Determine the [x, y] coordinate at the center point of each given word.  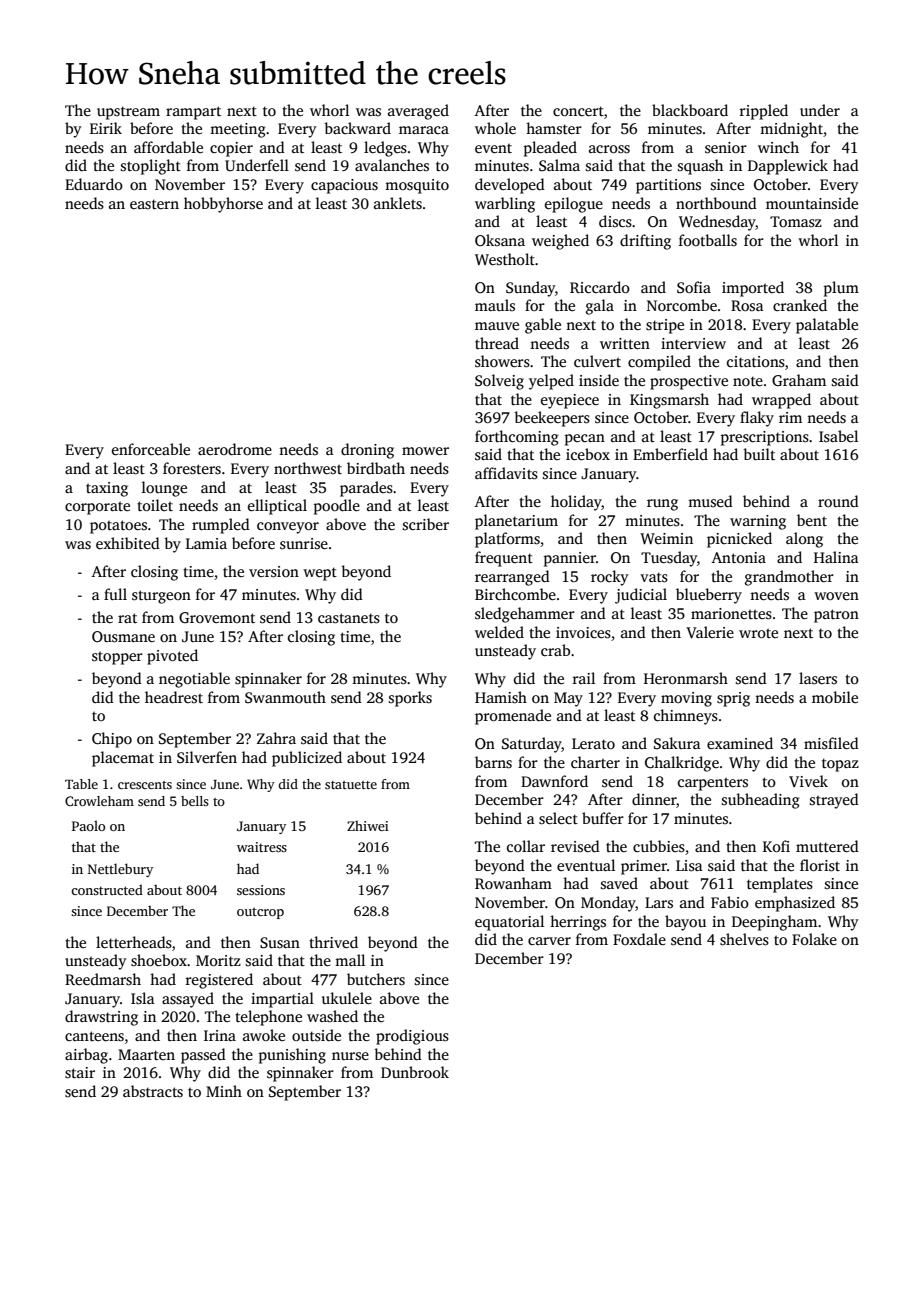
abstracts [153, 1091]
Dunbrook [415, 1072]
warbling [505, 205]
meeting [238, 130]
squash [700, 167]
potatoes [118, 527]
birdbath [376, 468]
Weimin [666, 538]
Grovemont [217, 617]
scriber [426, 524]
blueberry [709, 596]
